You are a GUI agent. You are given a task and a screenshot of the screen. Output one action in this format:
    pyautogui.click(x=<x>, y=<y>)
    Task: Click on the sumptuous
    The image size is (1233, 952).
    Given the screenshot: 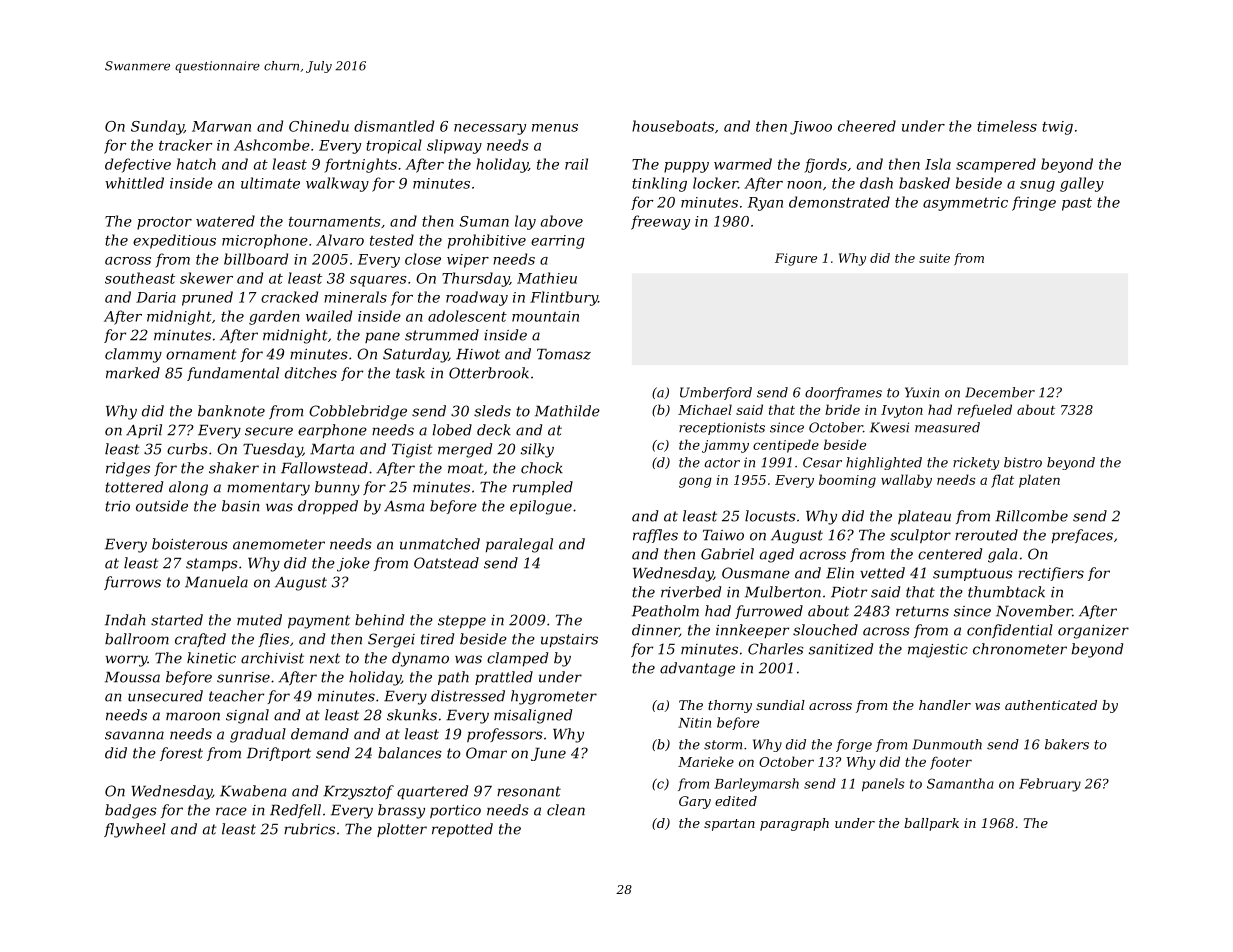 What is the action you would take?
    pyautogui.click(x=973, y=574)
